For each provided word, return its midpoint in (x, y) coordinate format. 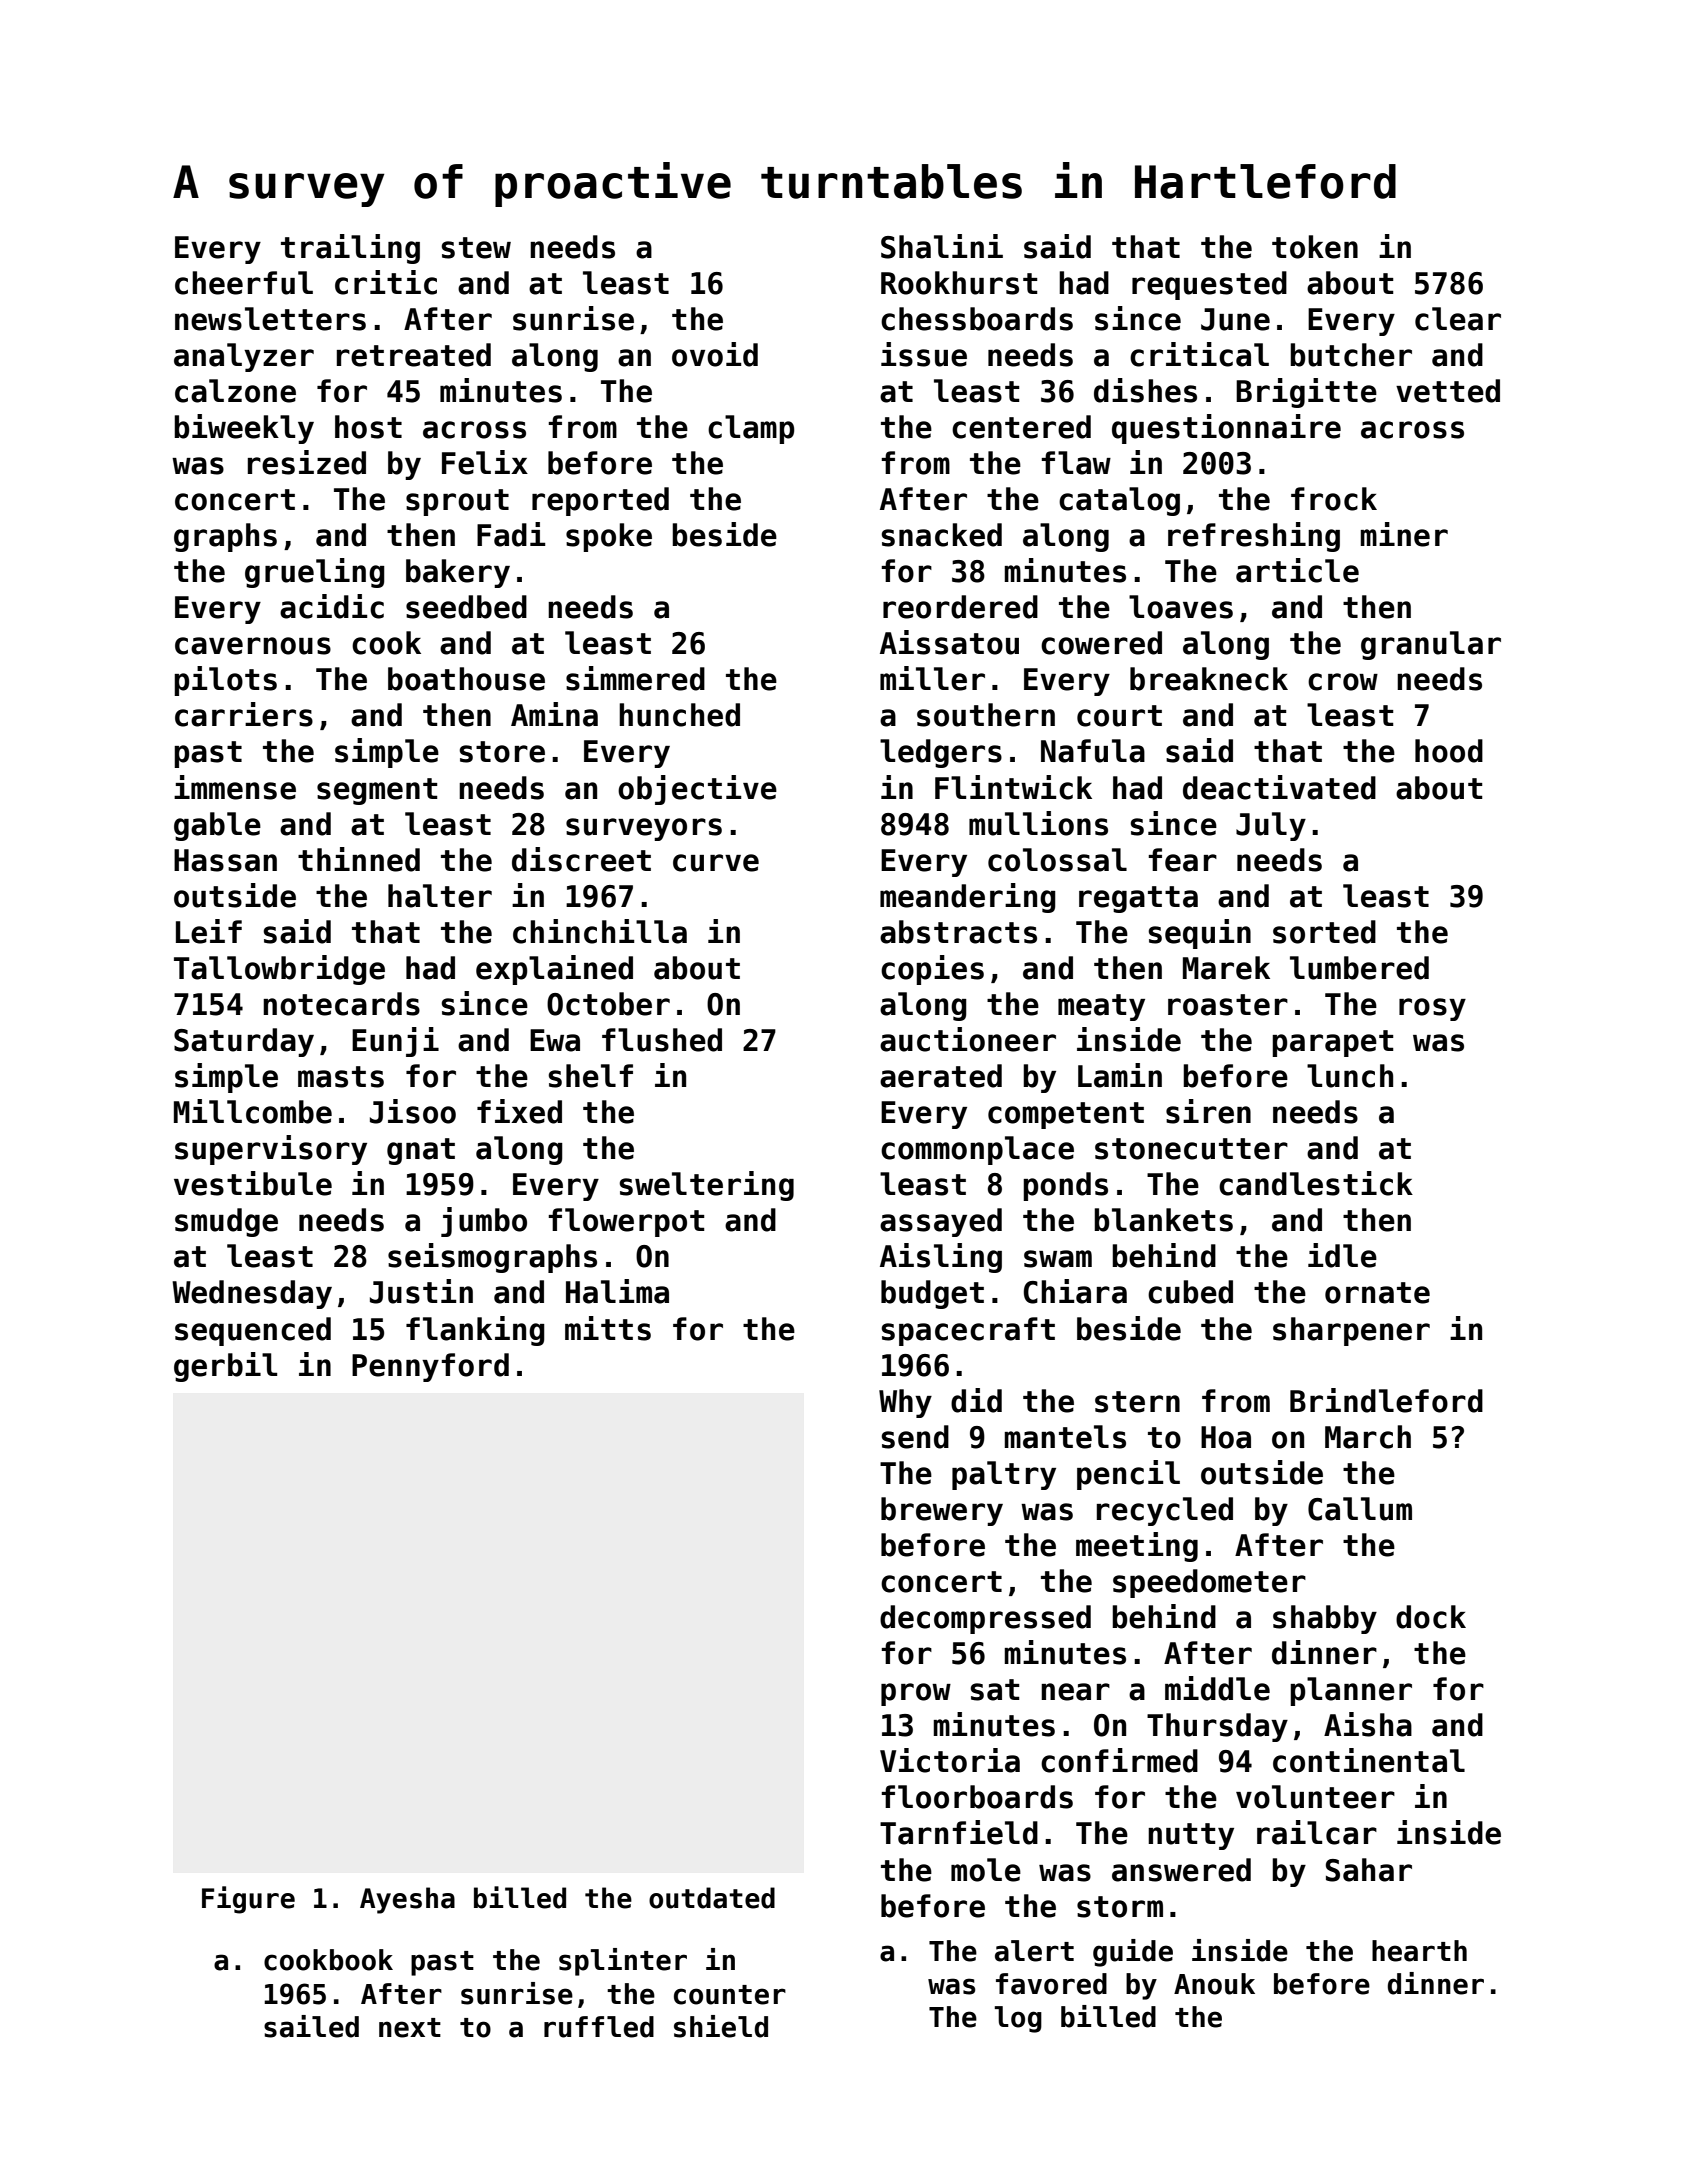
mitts (608, 1328)
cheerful (244, 283)
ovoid (715, 354)
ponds (1065, 1186)
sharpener (1351, 1331)
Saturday (244, 1042)
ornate (1377, 1293)
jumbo (484, 1222)
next (410, 2028)
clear (1458, 319)
